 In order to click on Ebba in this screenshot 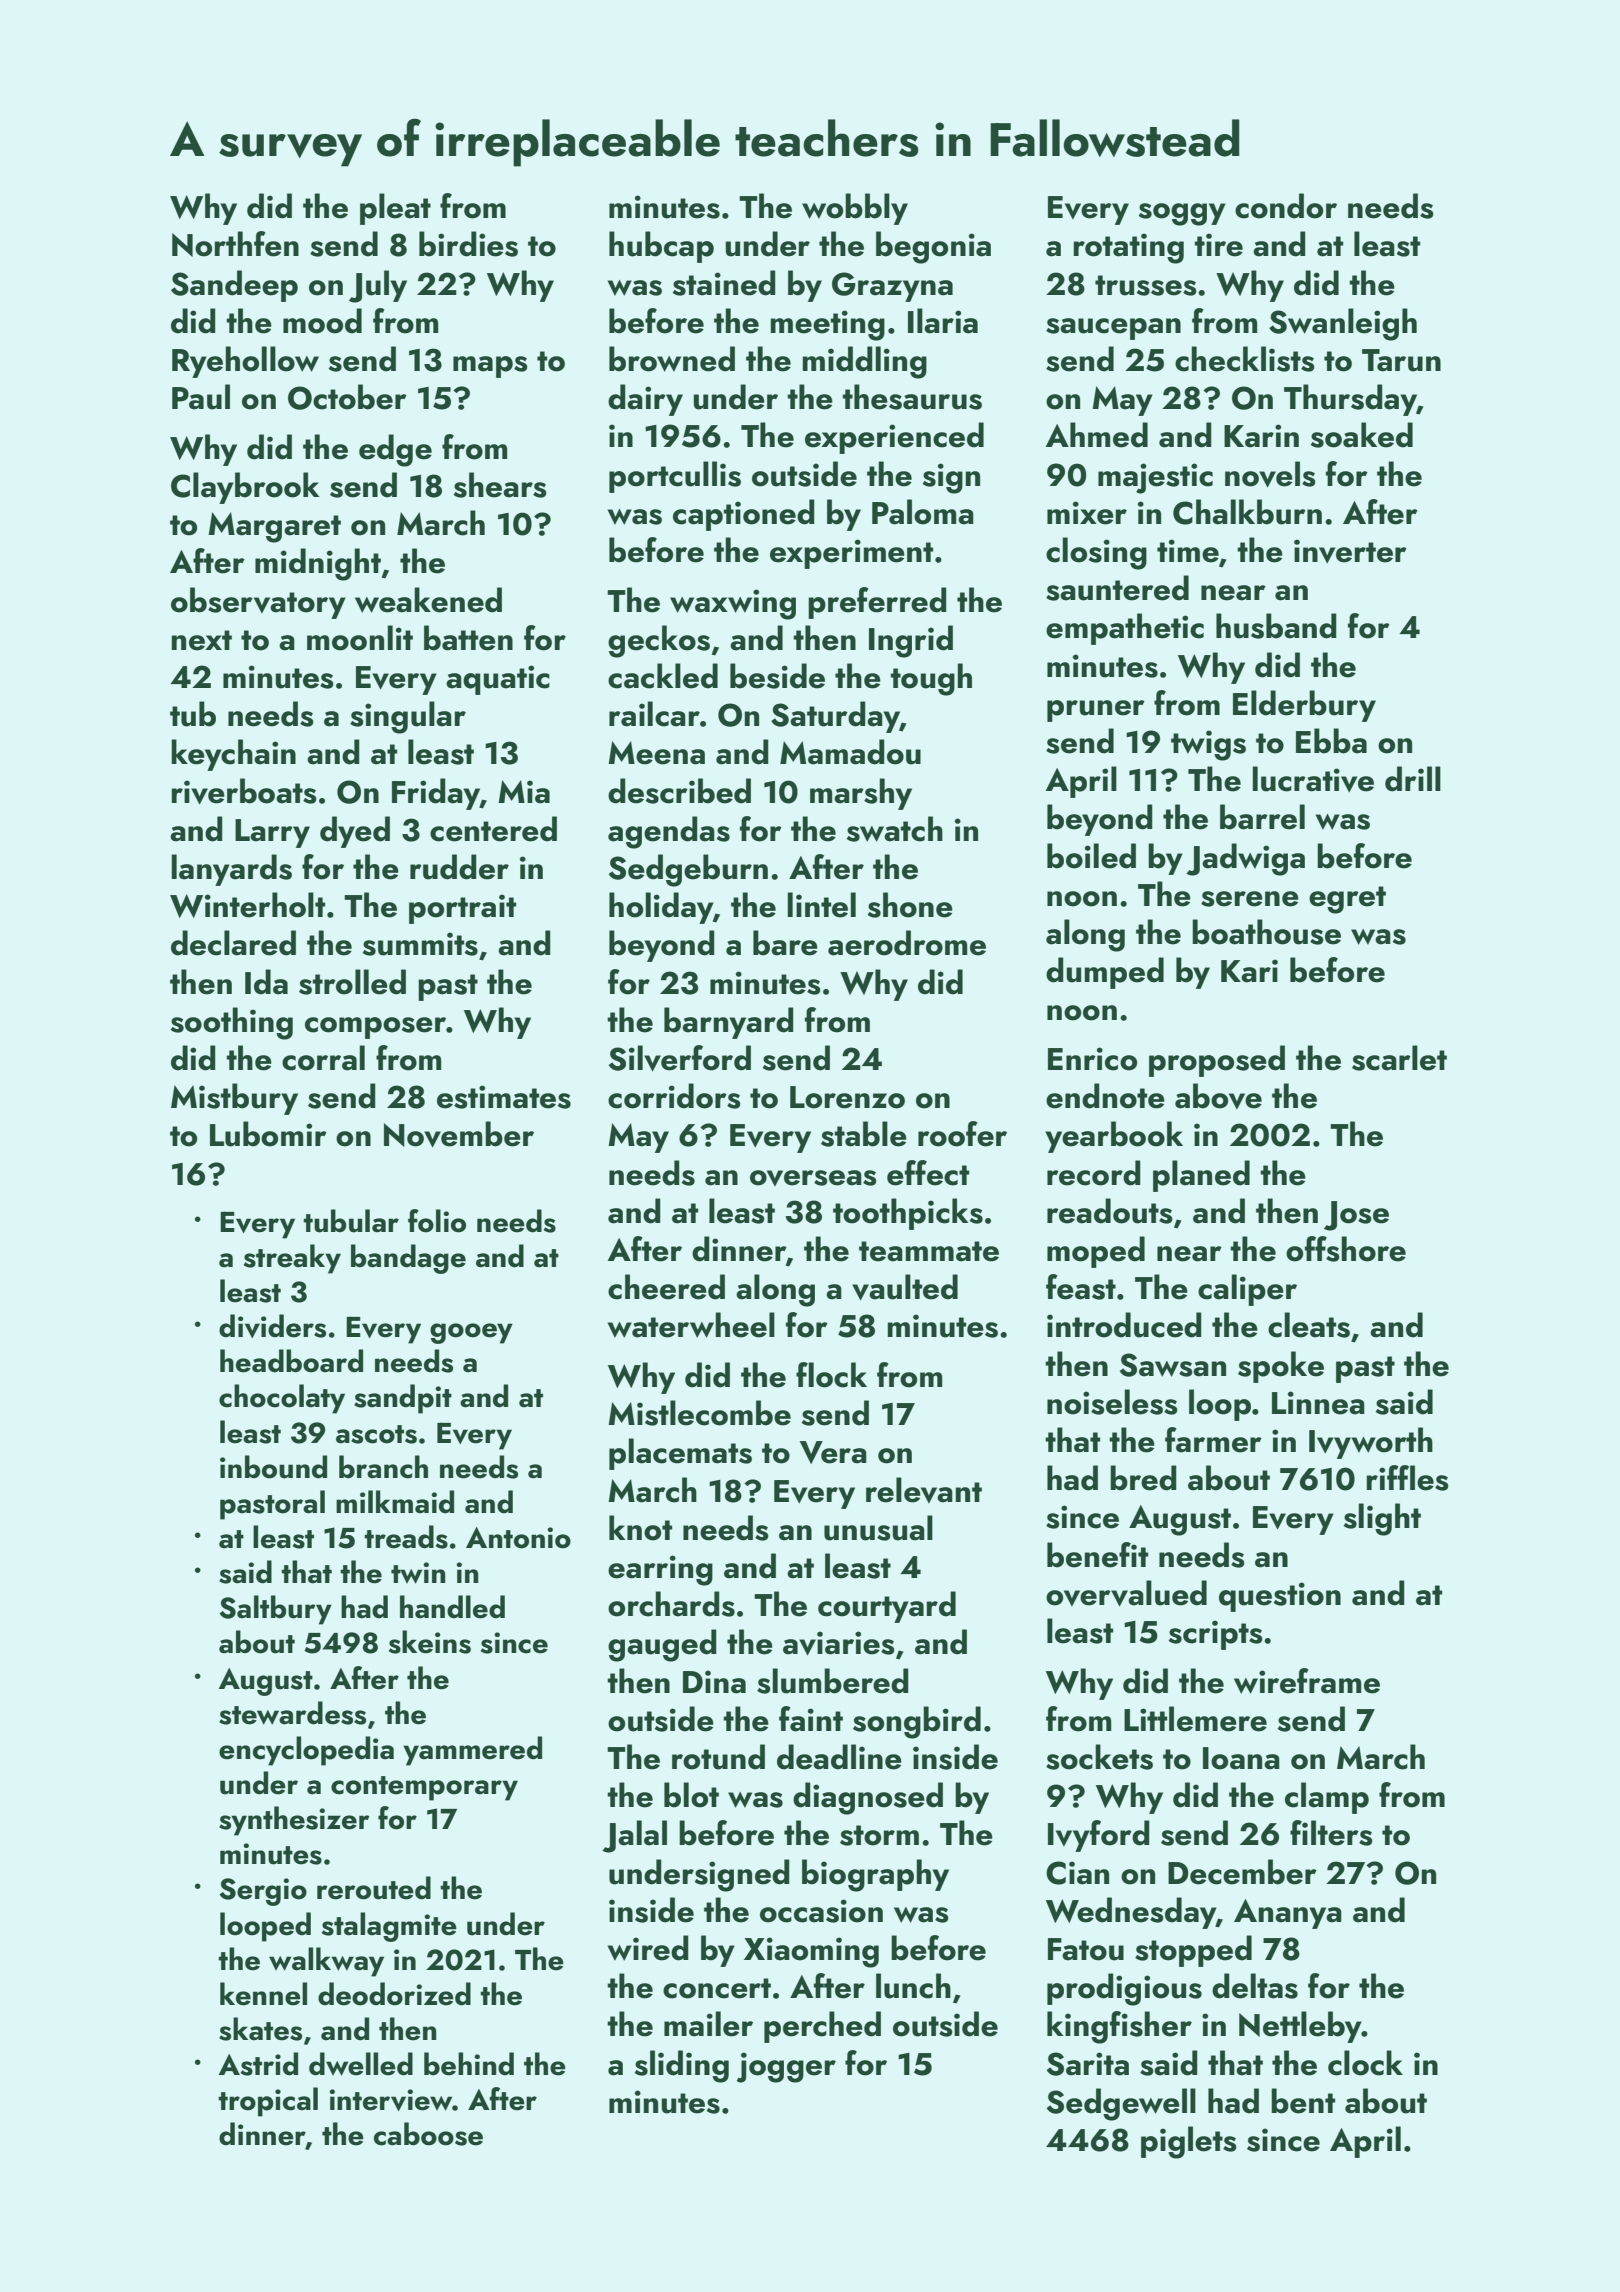, I will do `click(1331, 741)`.
